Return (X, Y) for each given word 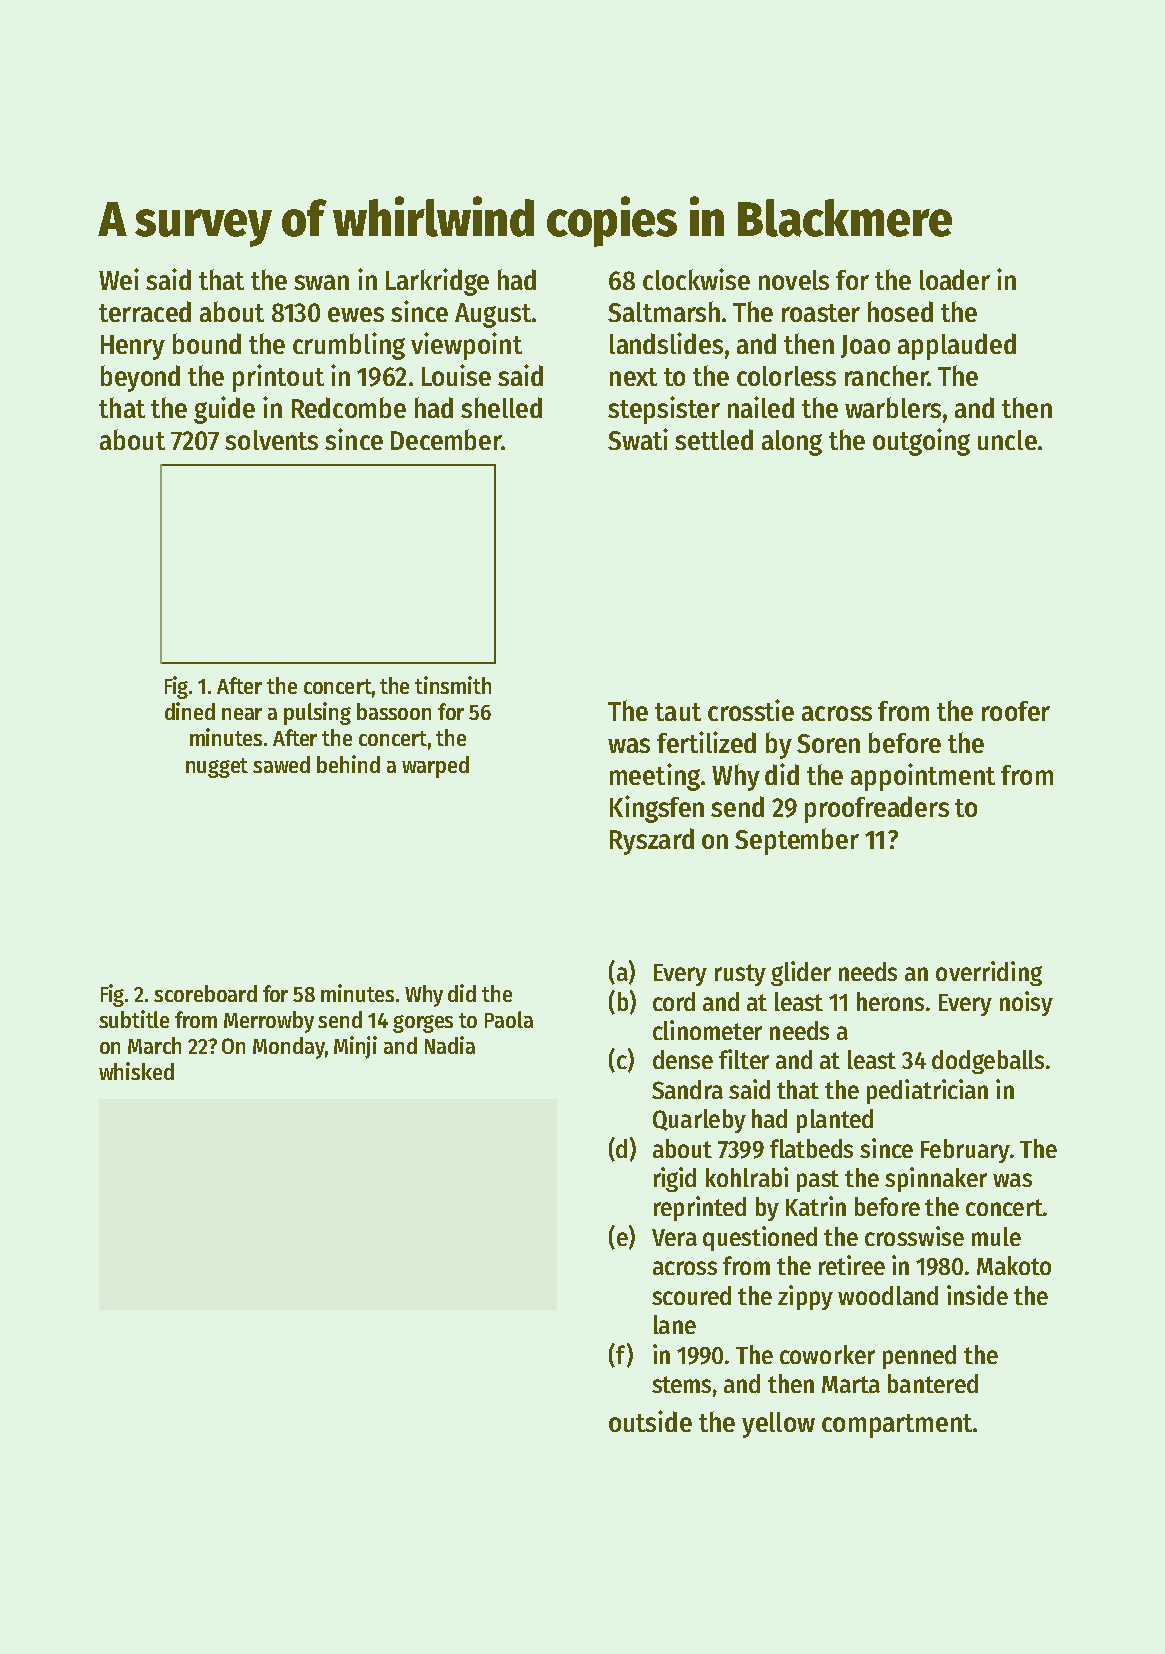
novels (794, 280)
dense (683, 1059)
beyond (140, 378)
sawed (281, 764)
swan (321, 282)
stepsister (664, 410)
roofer (1016, 711)
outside (650, 1421)
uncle (1007, 440)
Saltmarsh (664, 311)
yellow (778, 1425)
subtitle (134, 1019)
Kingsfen (657, 809)
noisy (1026, 1003)
